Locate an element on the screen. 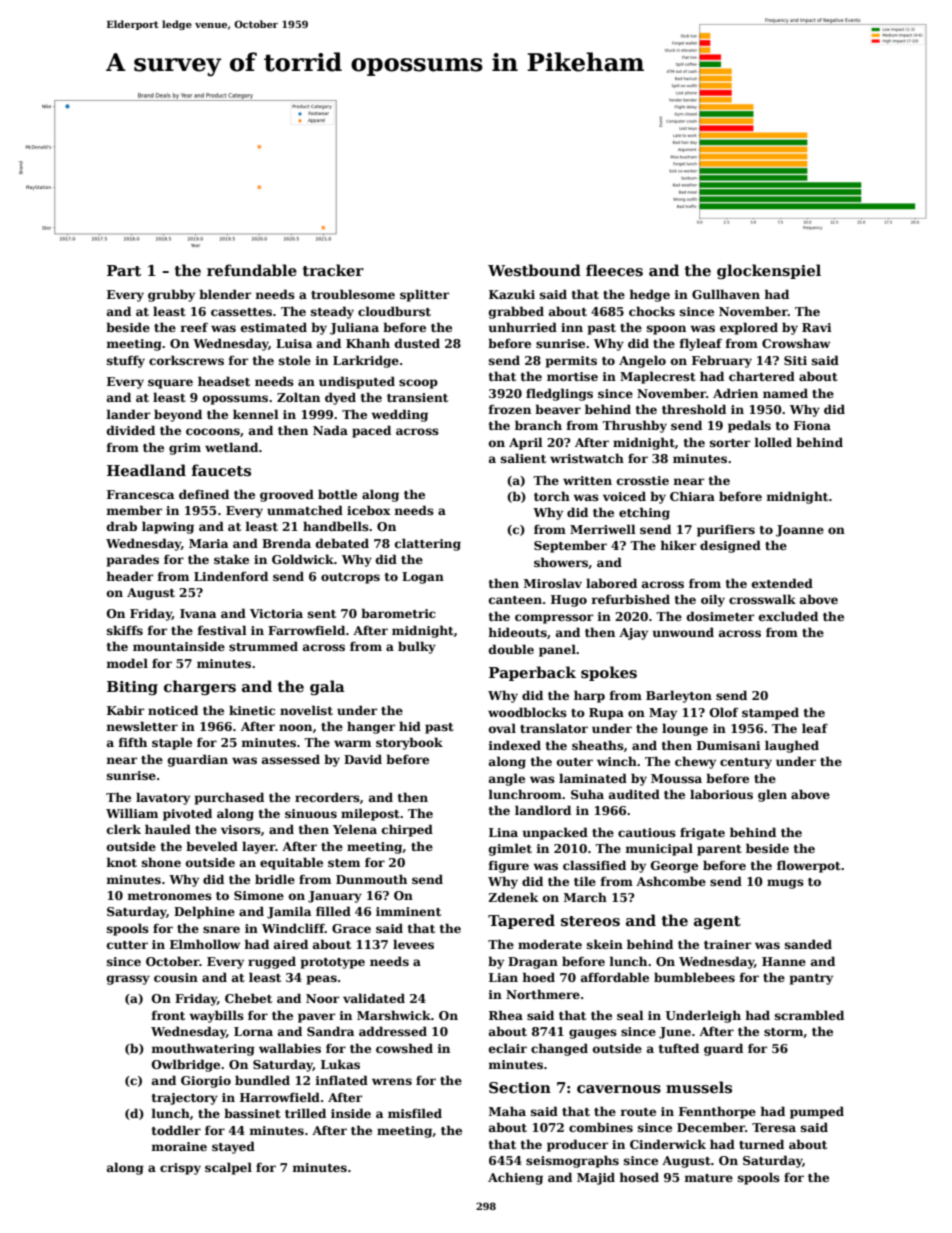 The image size is (952, 1233). salient is located at coordinates (523, 458).
